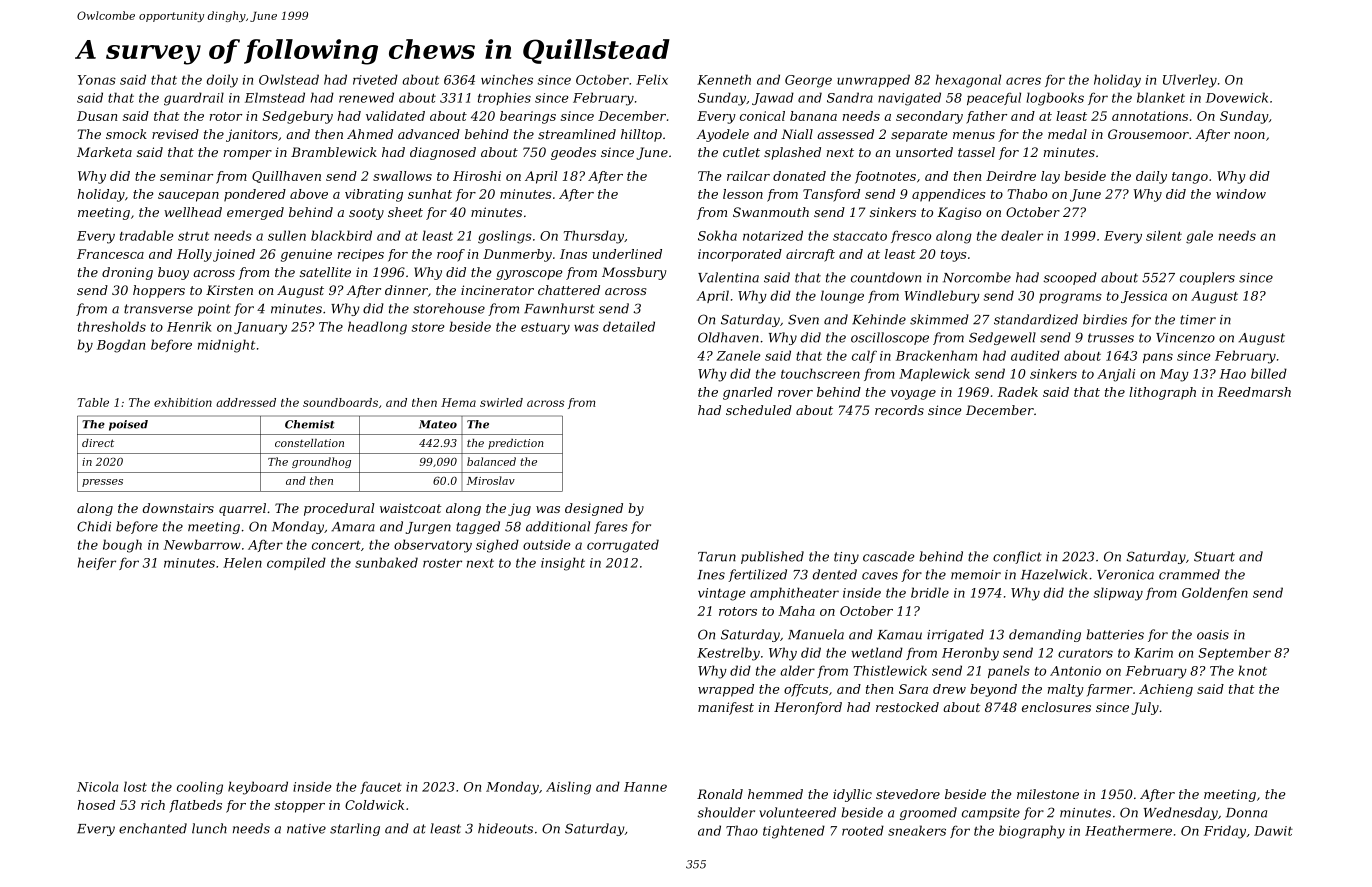 The width and height of the screenshot is (1372, 887). What do you see at coordinates (97, 563) in the screenshot?
I see `heifer` at bounding box center [97, 563].
